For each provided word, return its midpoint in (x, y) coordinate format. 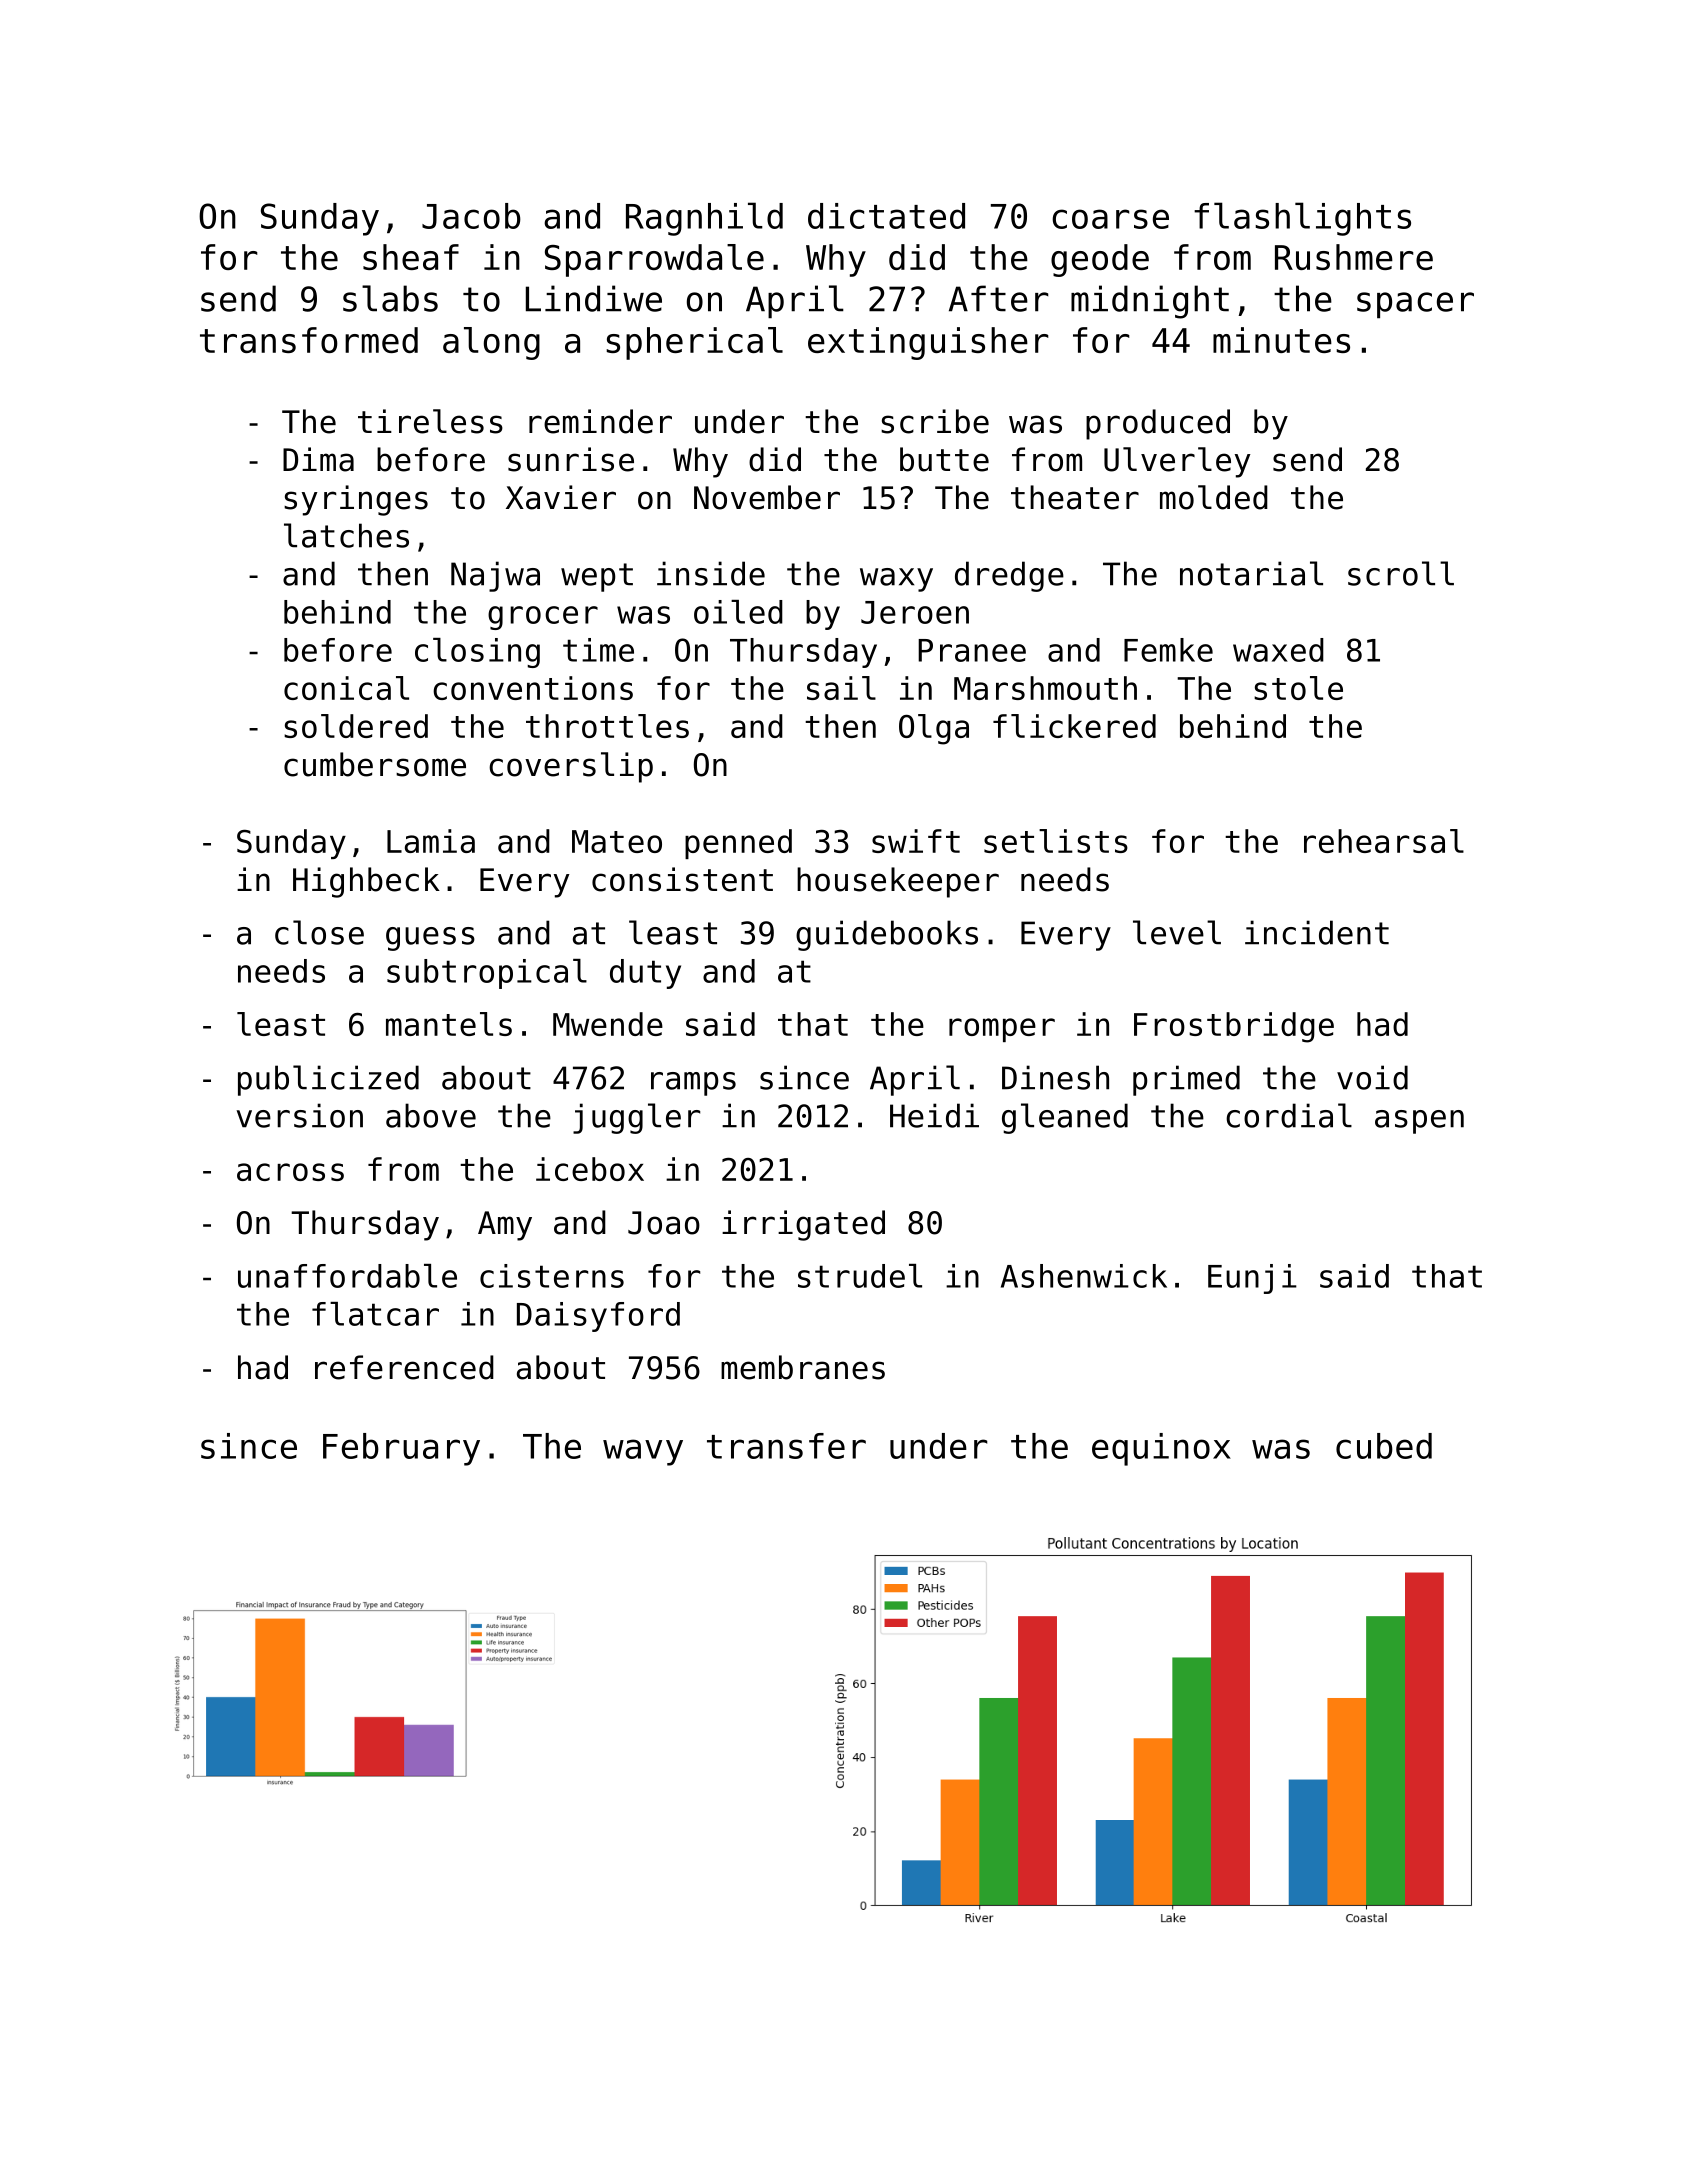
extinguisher (928, 343)
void (1372, 1077)
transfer (786, 1446)
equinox (1161, 1449)
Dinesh (1055, 1077)
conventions (533, 688)
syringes (356, 500)
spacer (1415, 305)
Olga (934, 729)
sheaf (411, 257)
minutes (1281, 340)
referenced (404, 1367)
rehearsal (1384, 841)
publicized (328, 1080)
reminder (600, 421)
